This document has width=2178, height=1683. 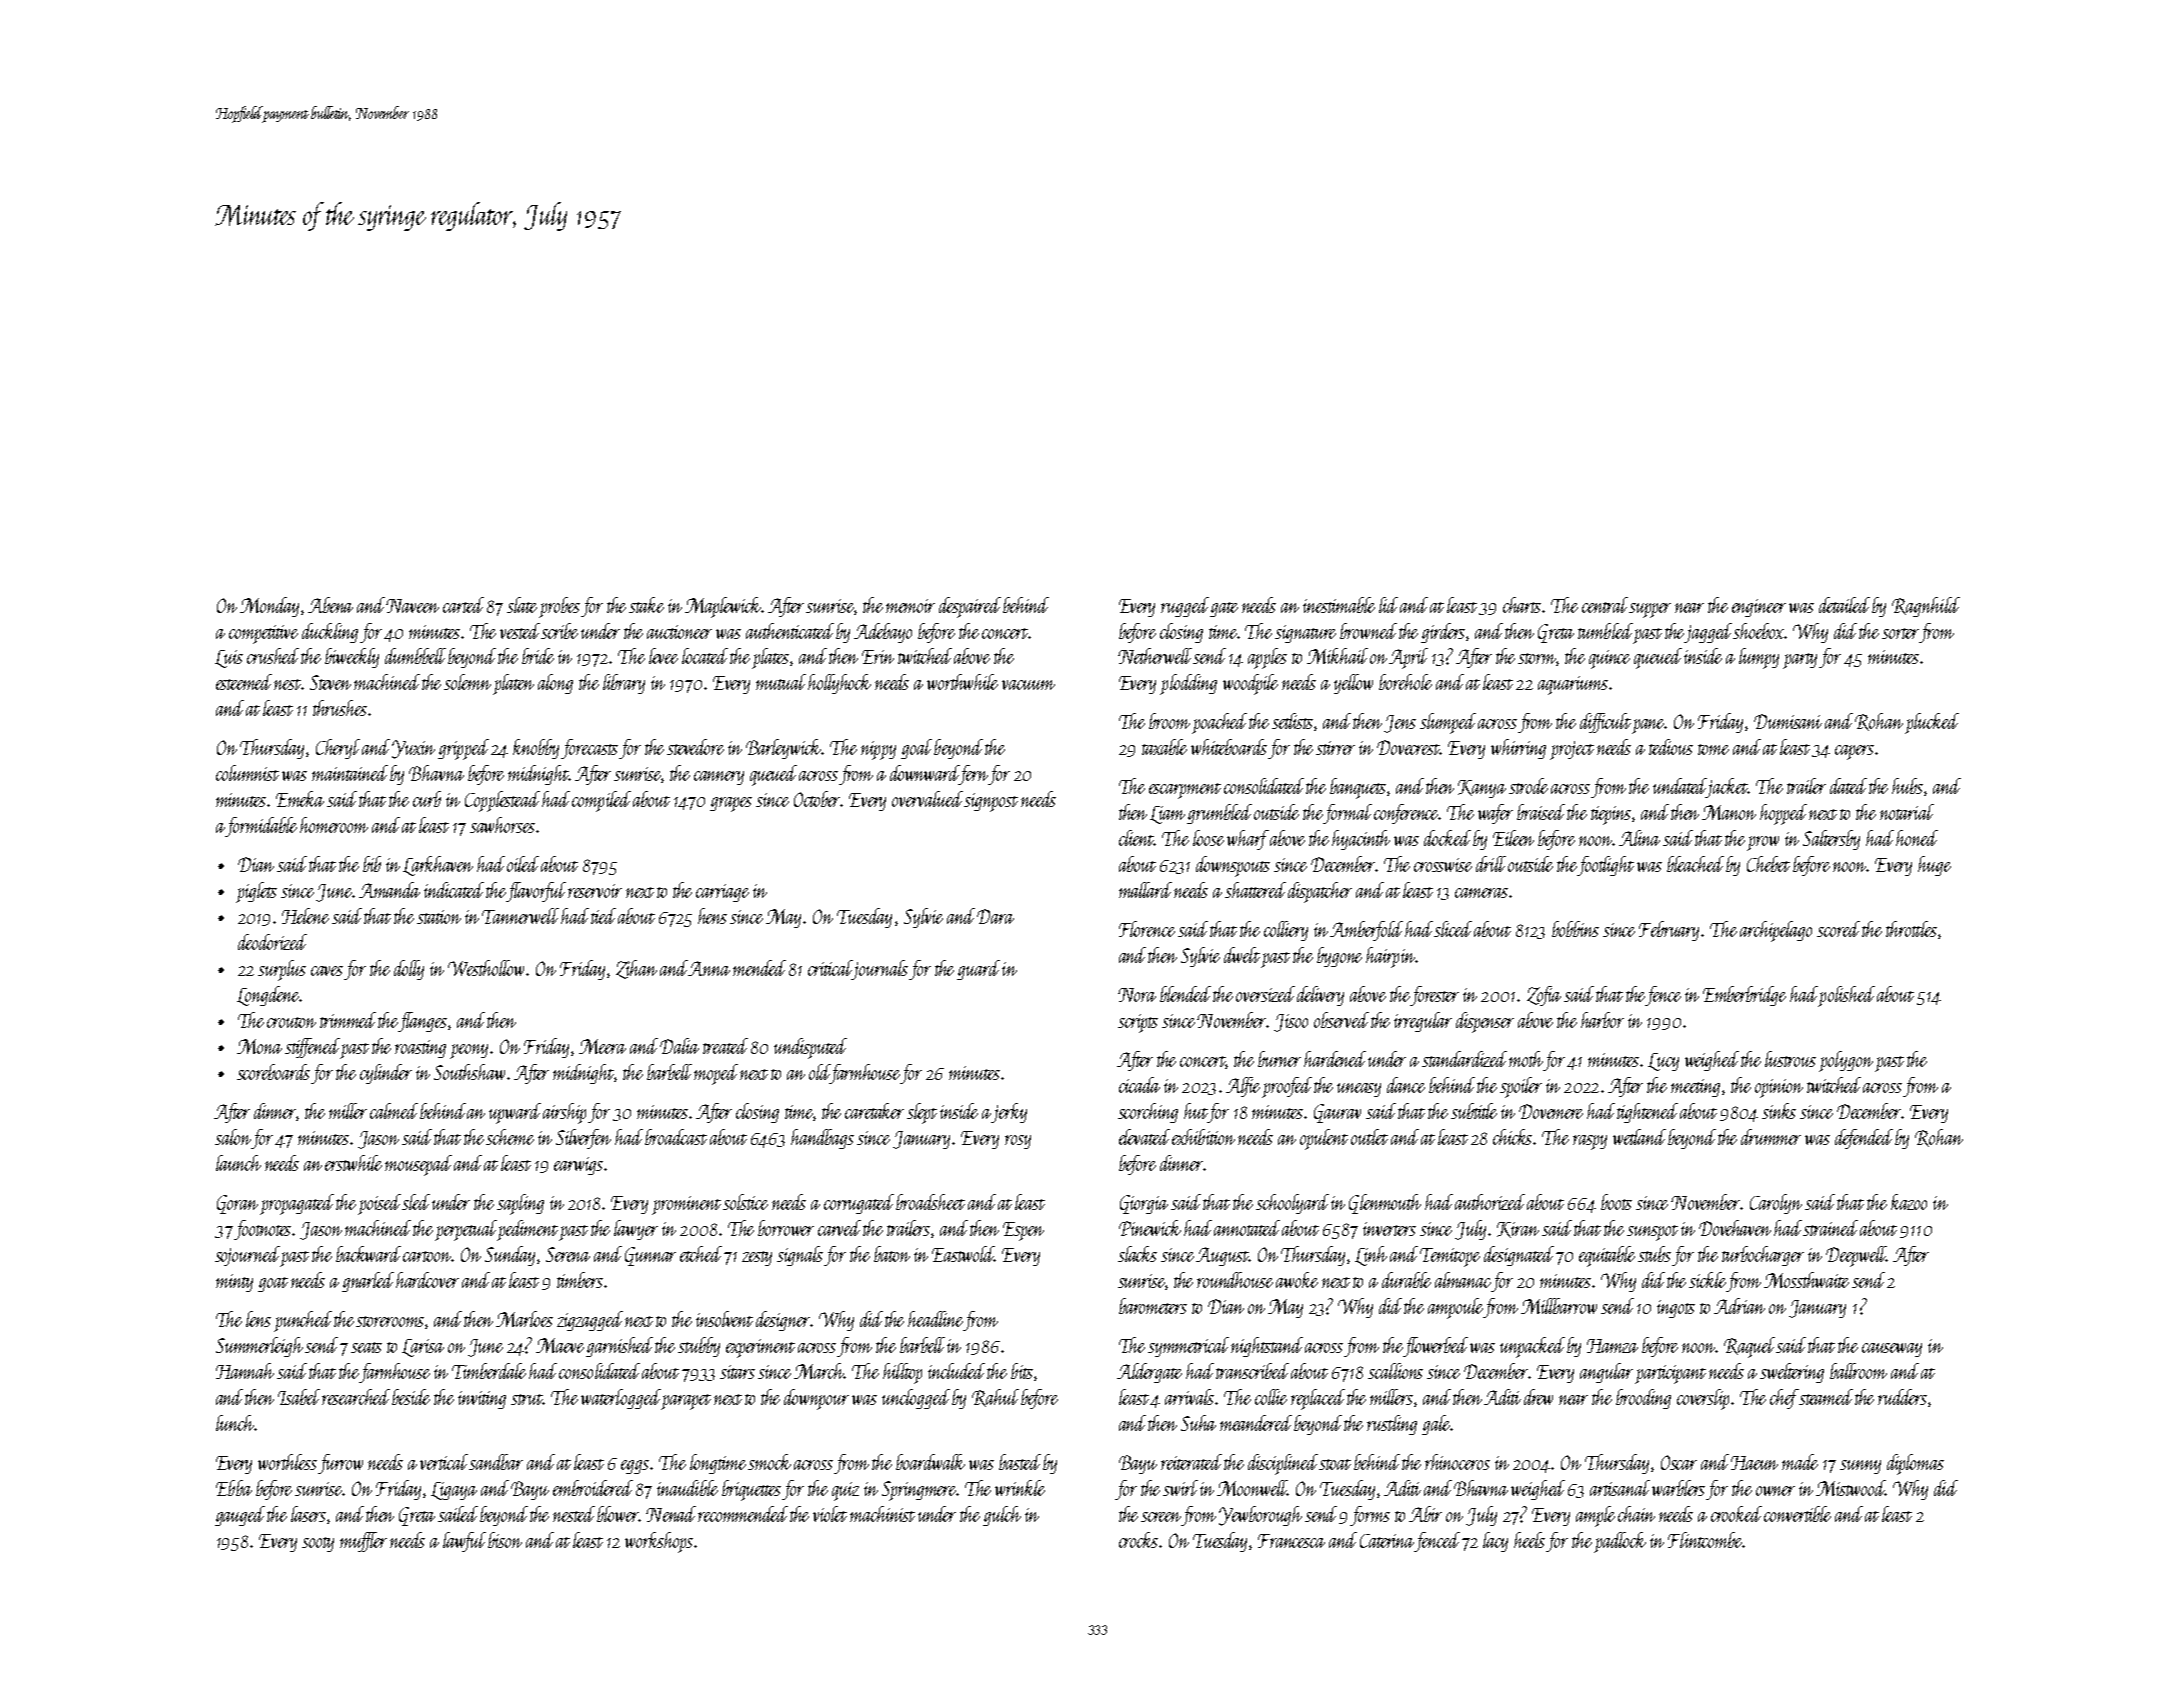 What do you see at coordinates (318, 1544) in the document?
I see `sooty` at bounding box center [318, 1544].
